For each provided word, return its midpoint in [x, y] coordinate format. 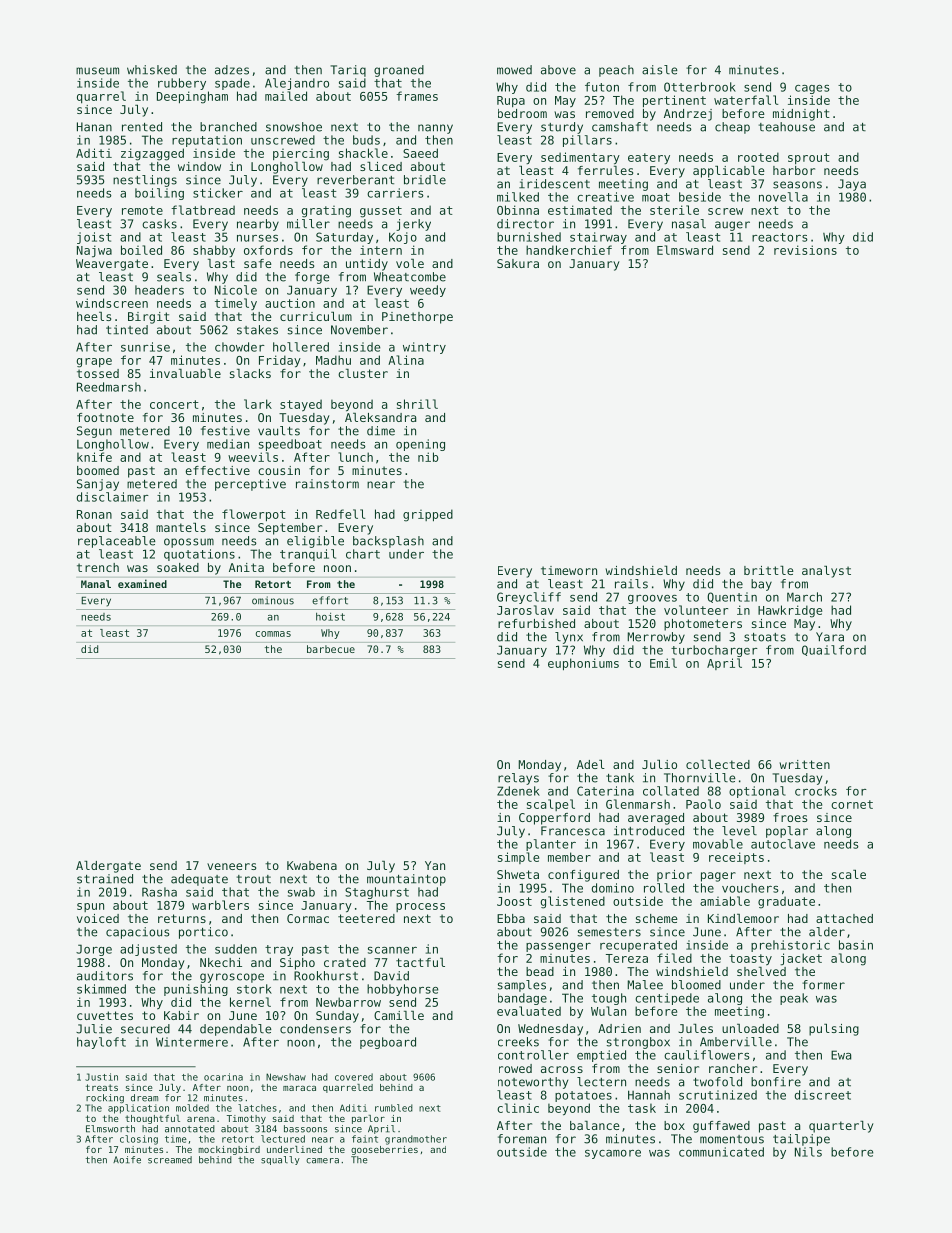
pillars [587, 141]
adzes [232, 70]
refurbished [536, 623]
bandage [522, 999]
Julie [94, 1029]
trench [98, 567]
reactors [780, 237]
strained [105, 879]
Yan [435, 865]
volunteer [696, 610]
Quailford [834, 650]
